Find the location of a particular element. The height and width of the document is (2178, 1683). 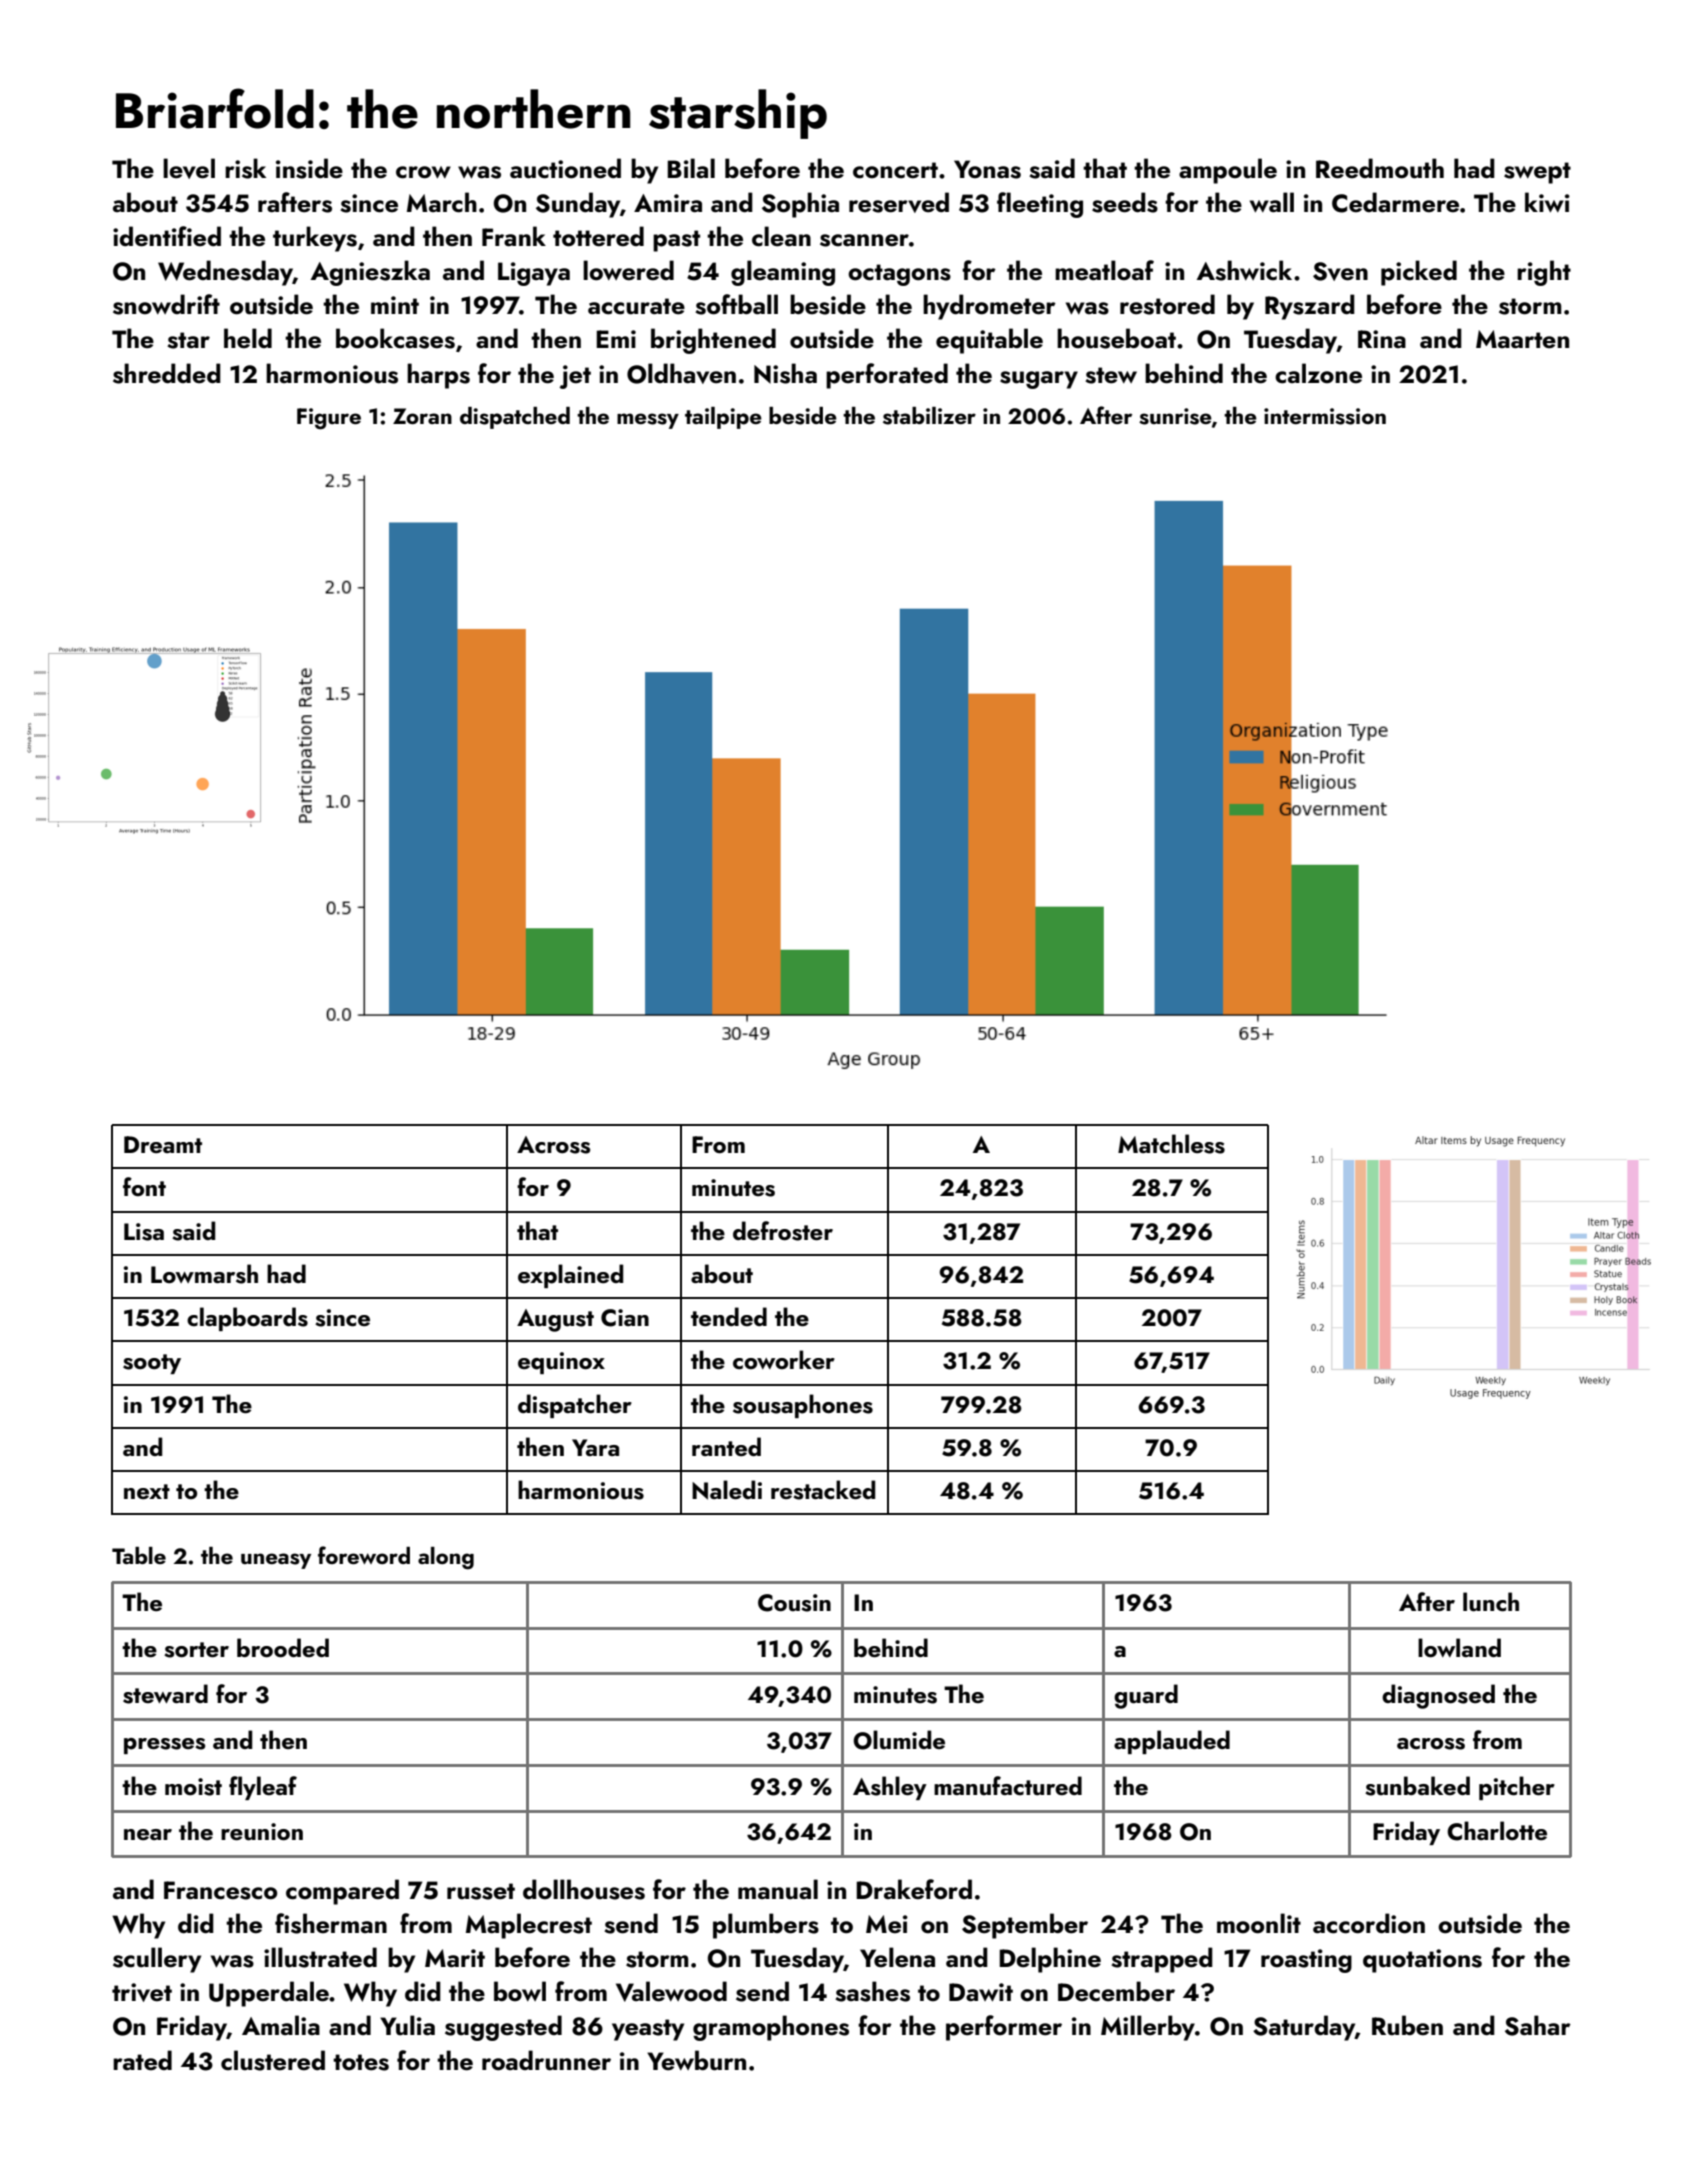

intermission is located at coordinates (1325, 416).
